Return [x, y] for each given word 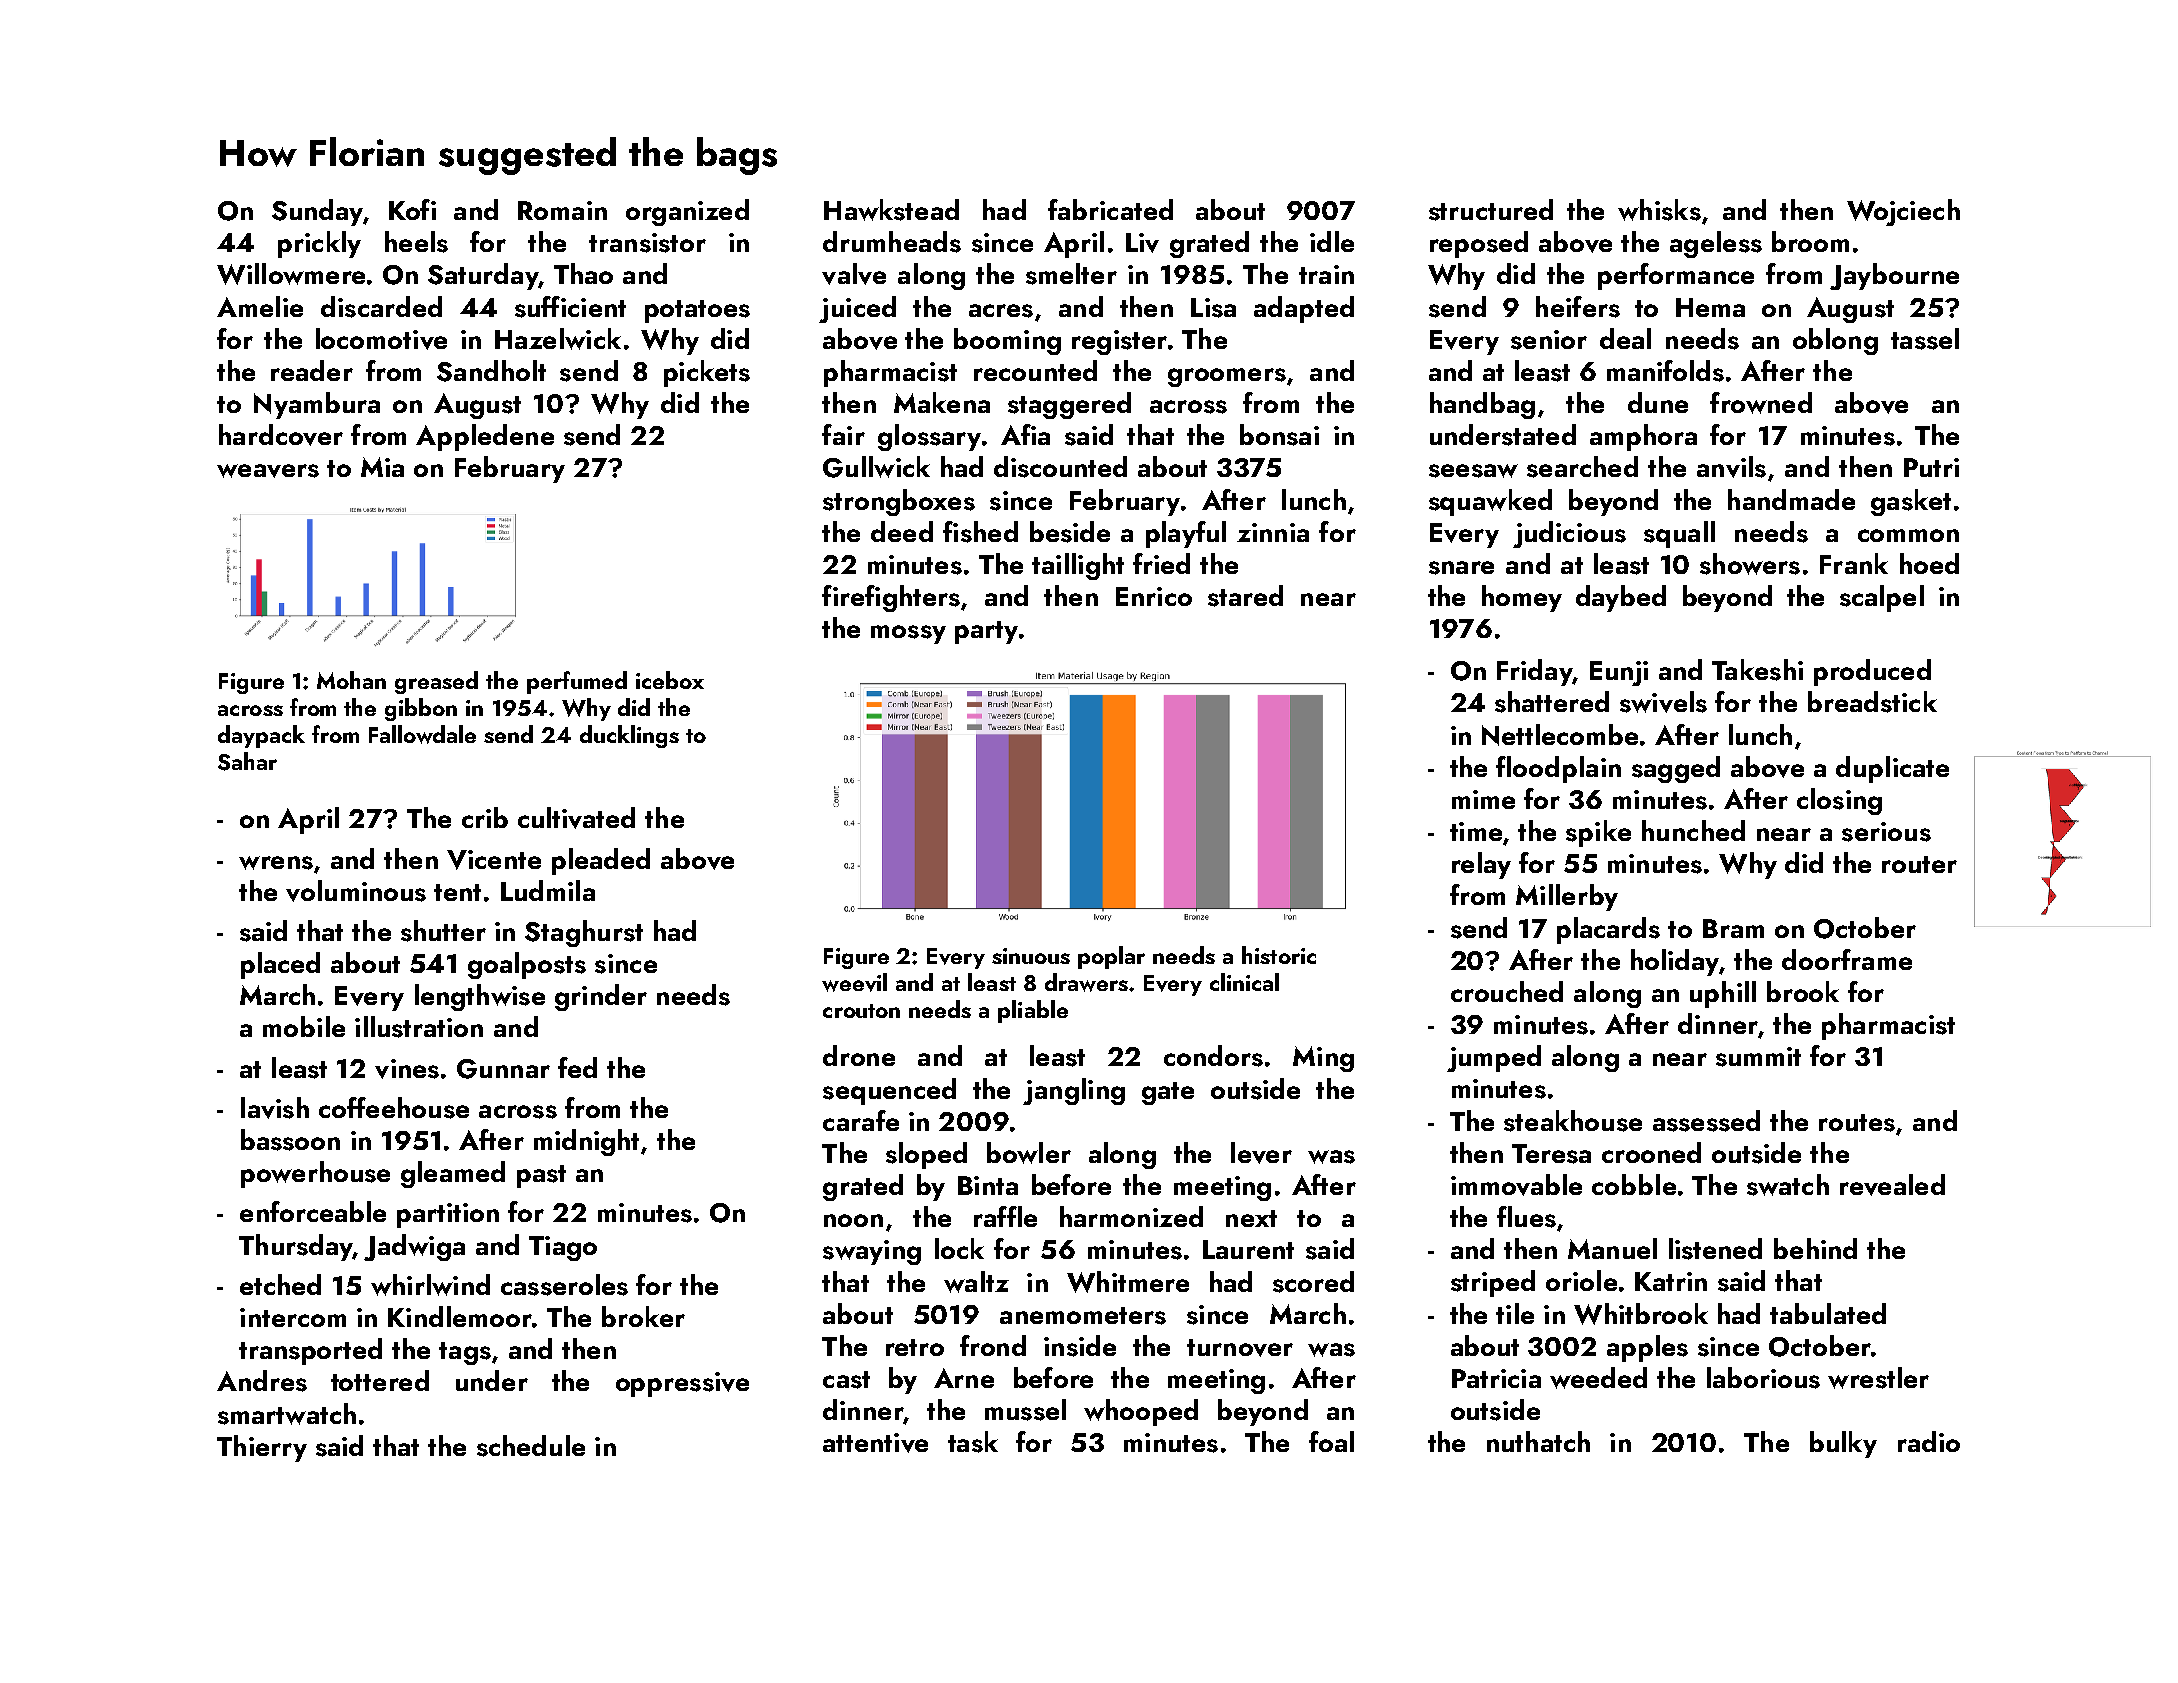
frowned [1761, 403]
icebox [670, 680]
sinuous [1031, 956]
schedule [531, 1446]
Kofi [412, 209]
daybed [1621, 598]
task [973, 1442]
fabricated [1110, 209]
